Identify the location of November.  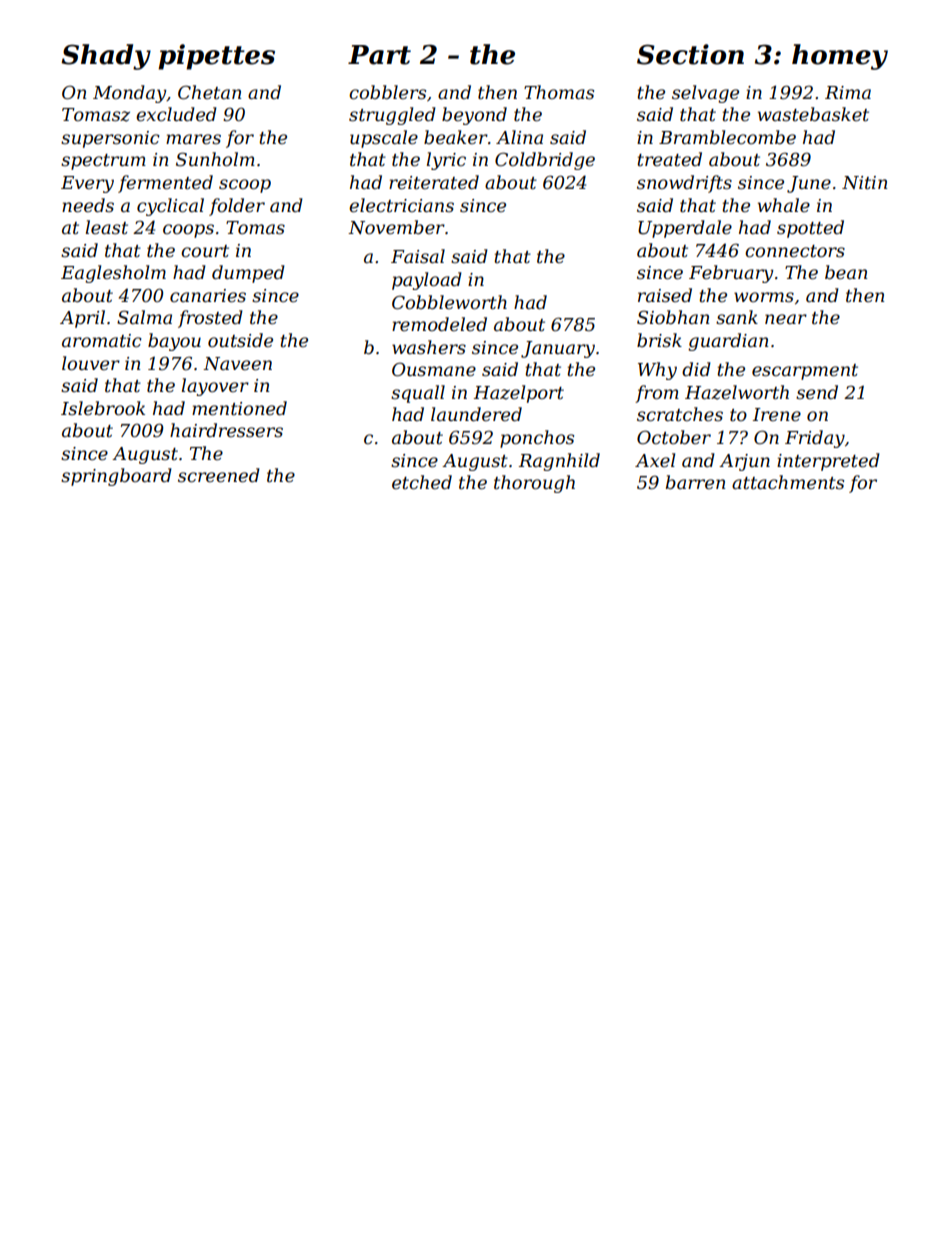
(396, 227).
